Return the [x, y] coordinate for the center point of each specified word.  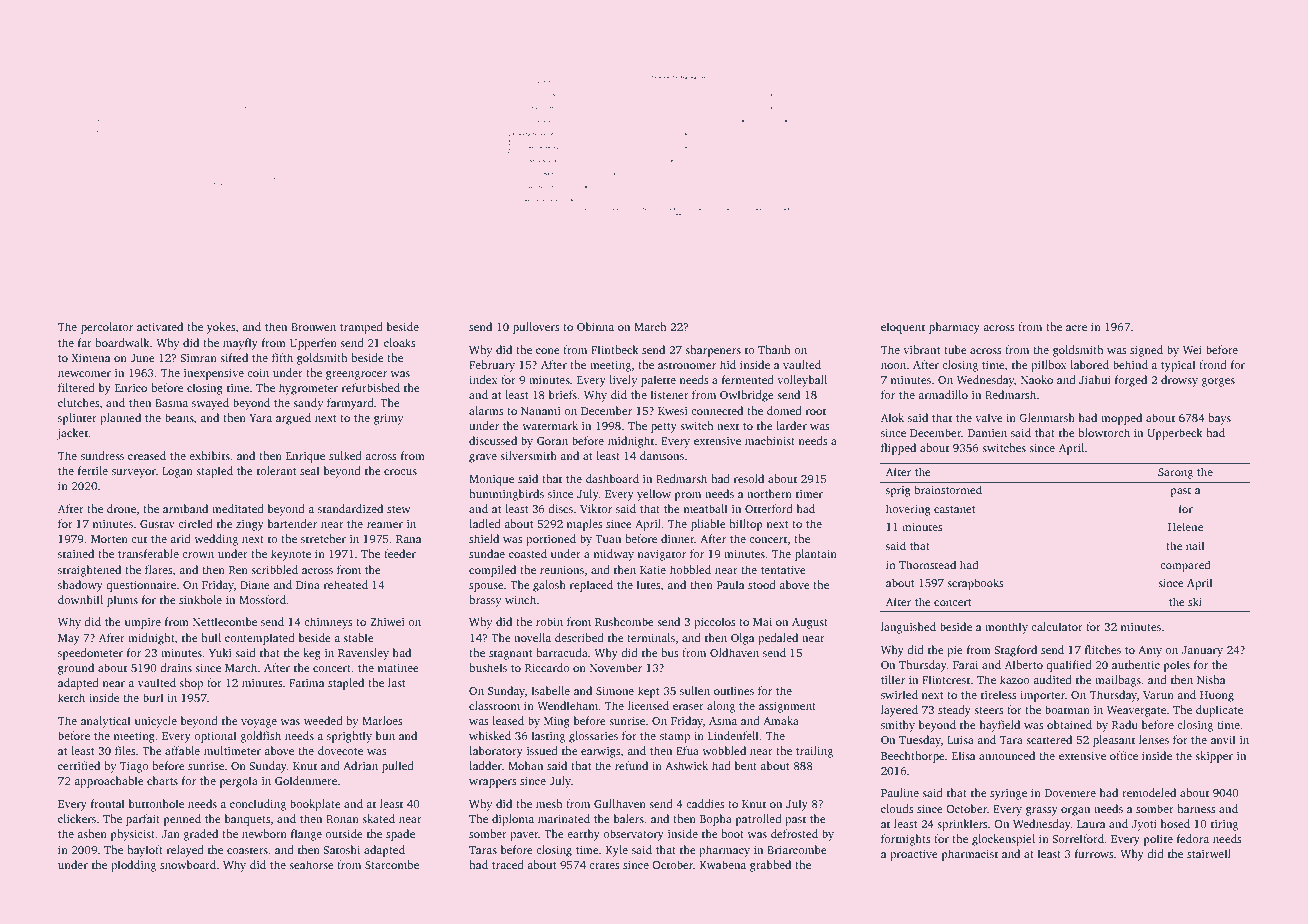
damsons [662, 455]
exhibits [209, 455]
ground [76, 669]
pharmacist [970, 855]
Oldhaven [734, 652]
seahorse [311, 864]
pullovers [536, 328]
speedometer [90, 654]
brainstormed [948, 489]
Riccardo [547, 667]
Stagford [1015, 651]
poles [1177, 666]
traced [508, 864]
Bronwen [313, 327]
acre [1076, 328]
